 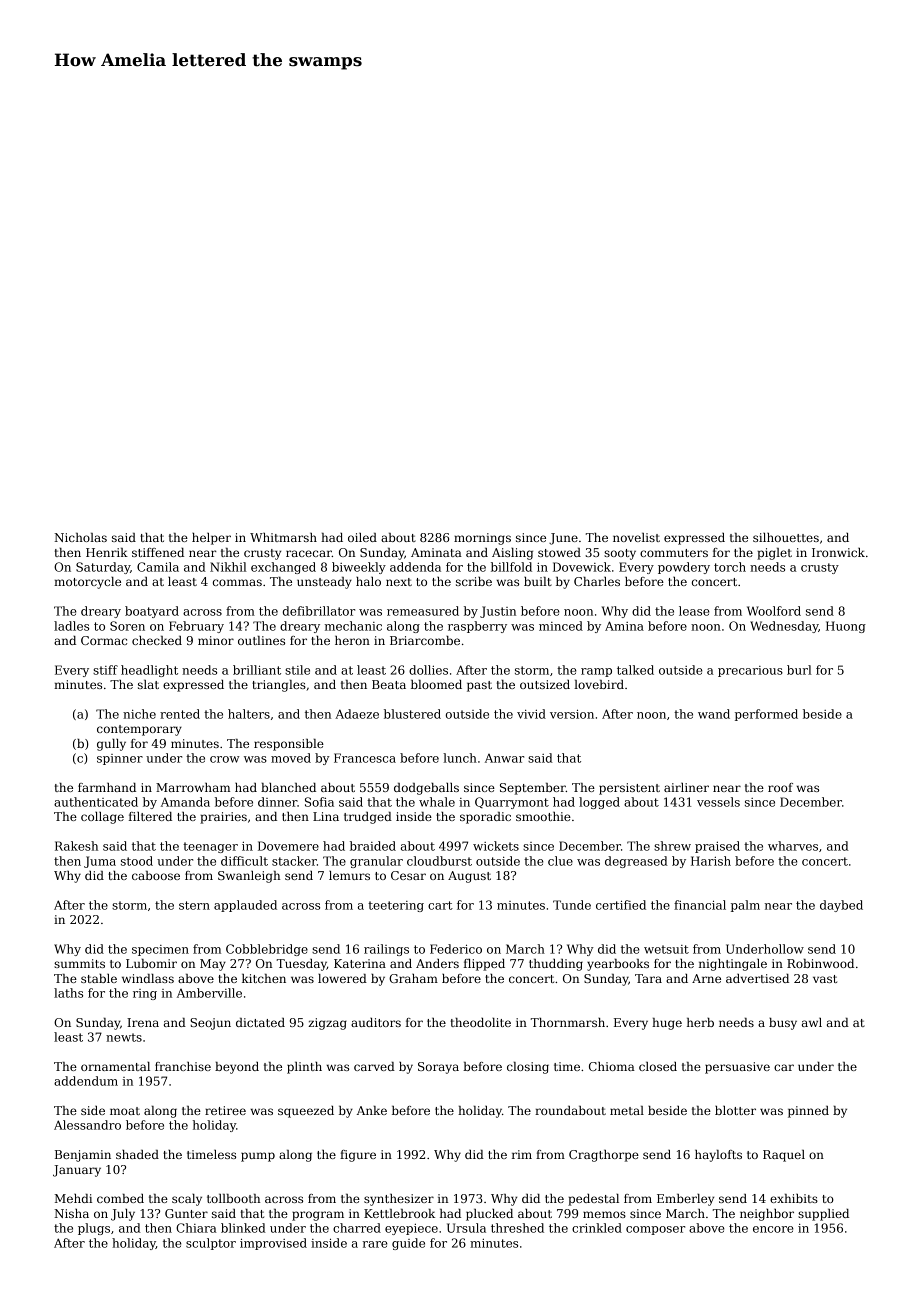 I want to click on Tunde, so click(x=572, y=905).
